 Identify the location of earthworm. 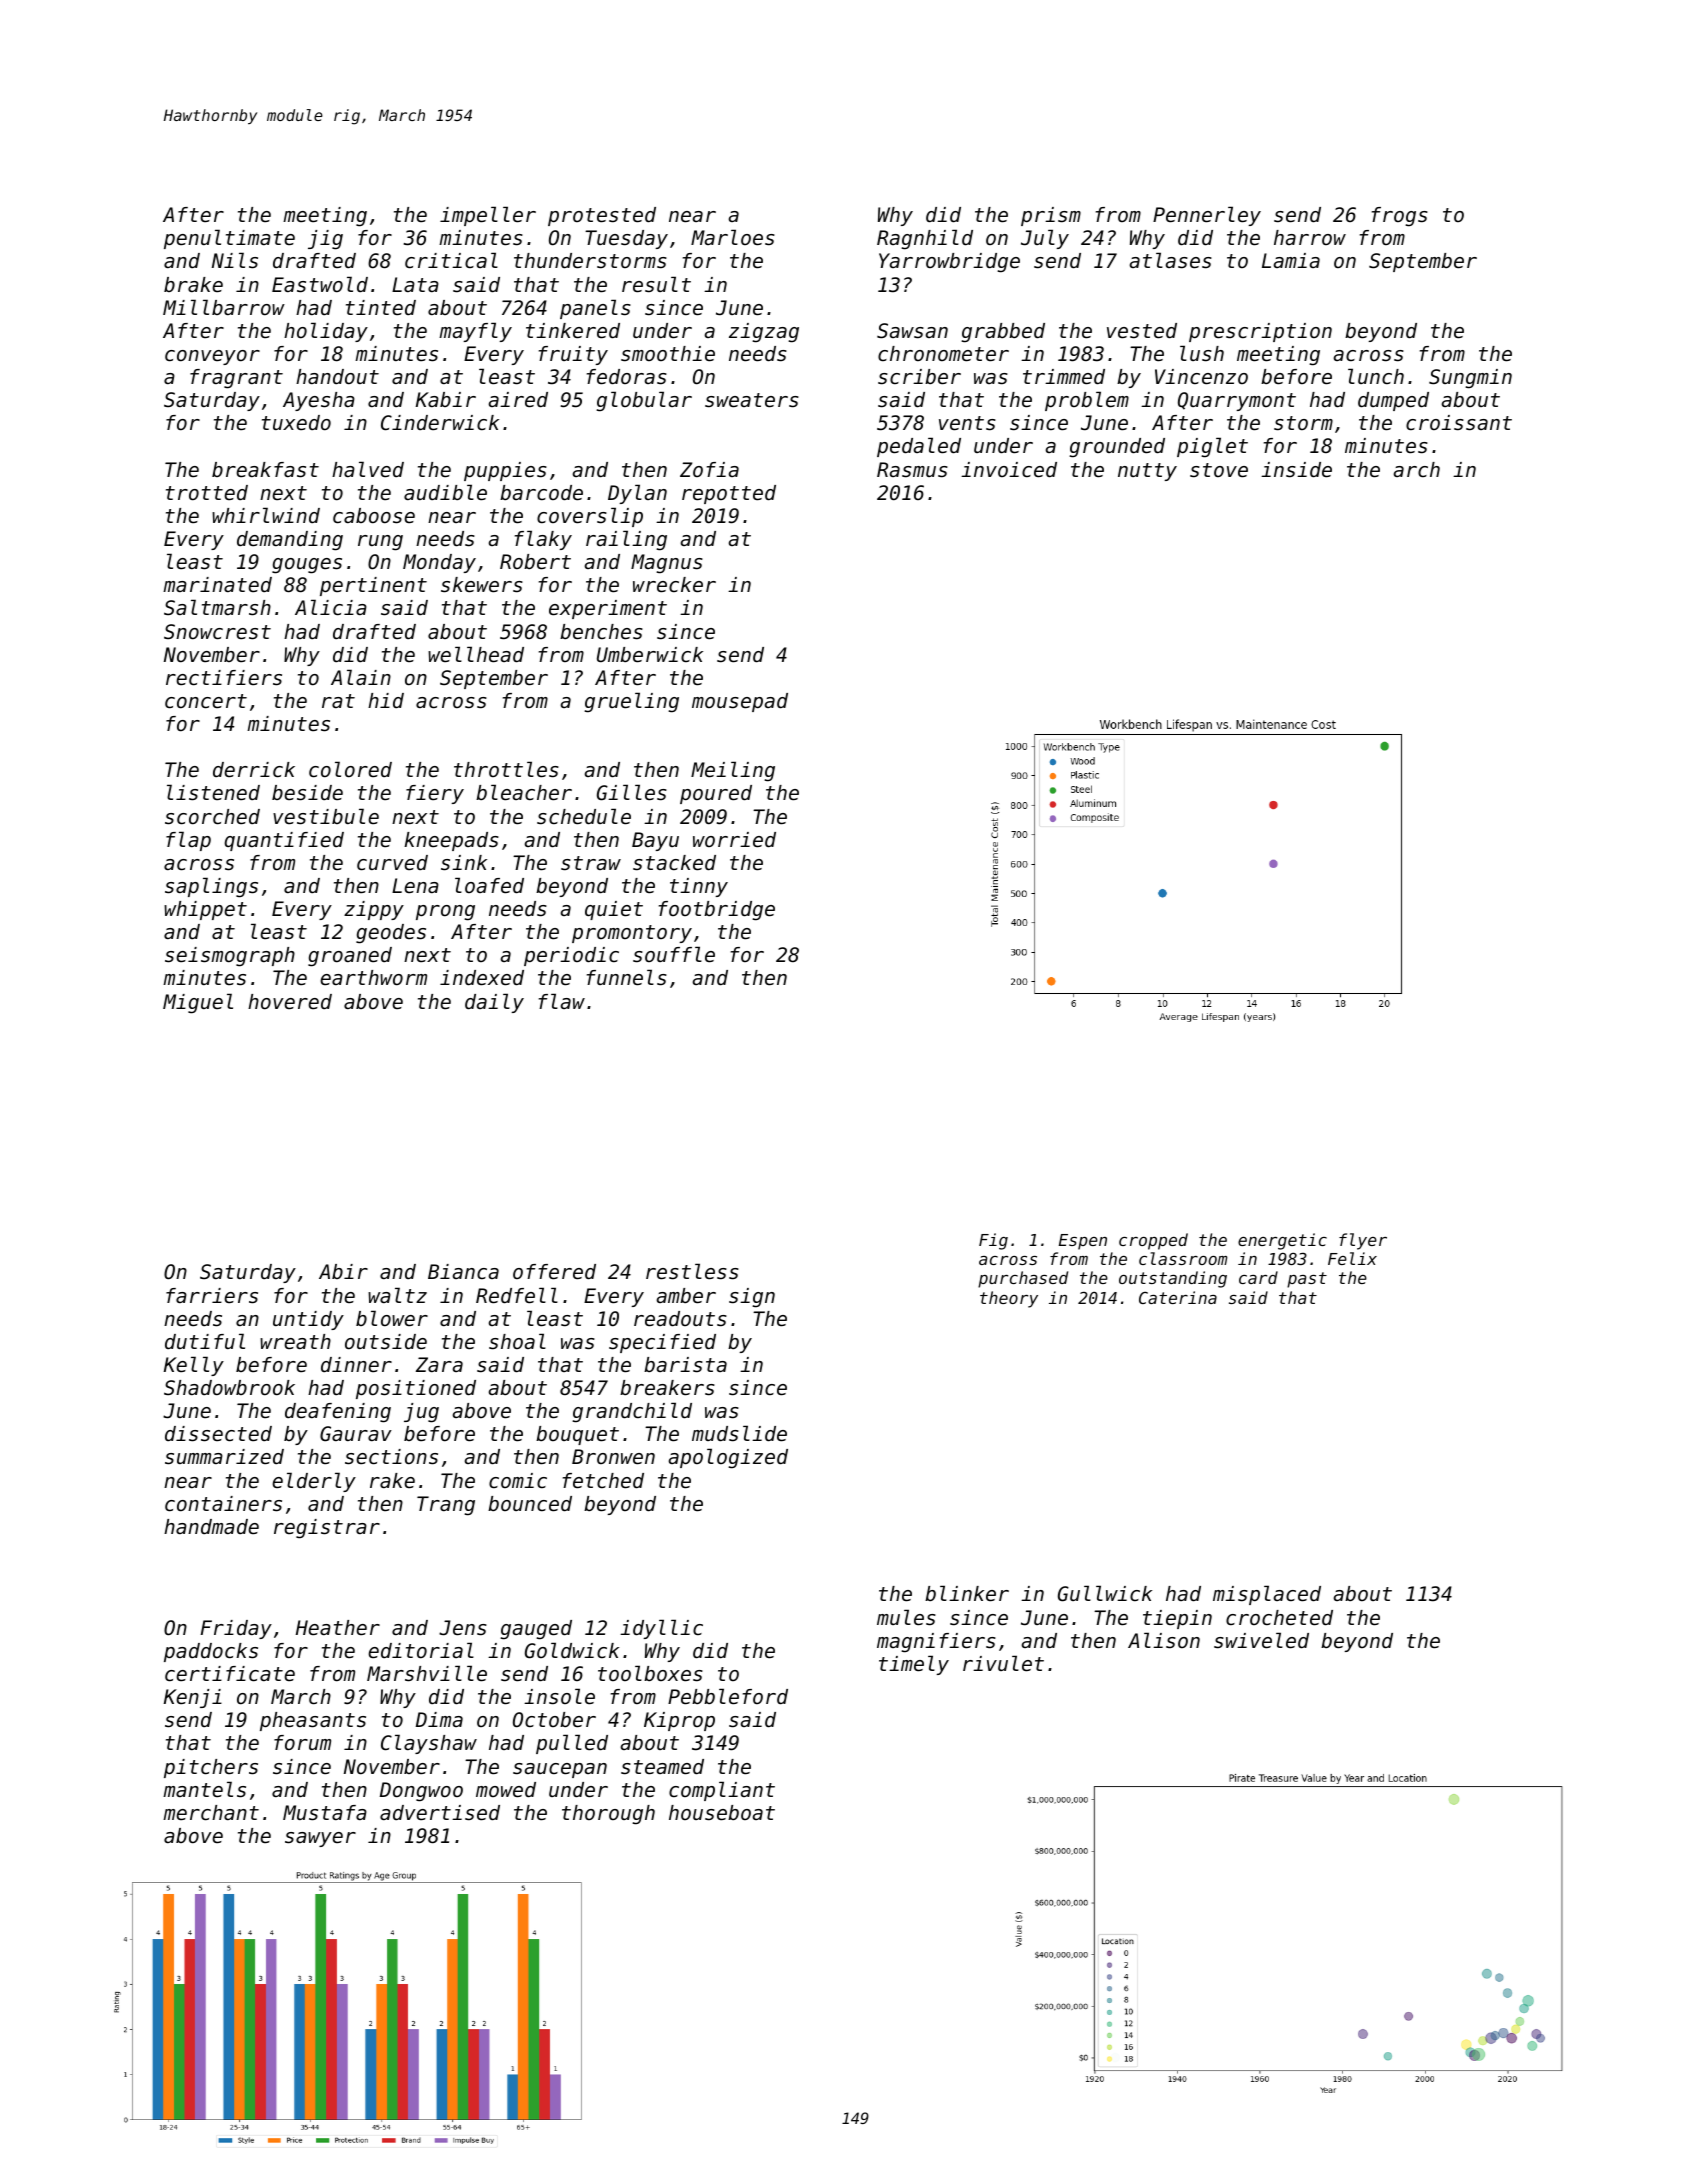
(373, 978).
